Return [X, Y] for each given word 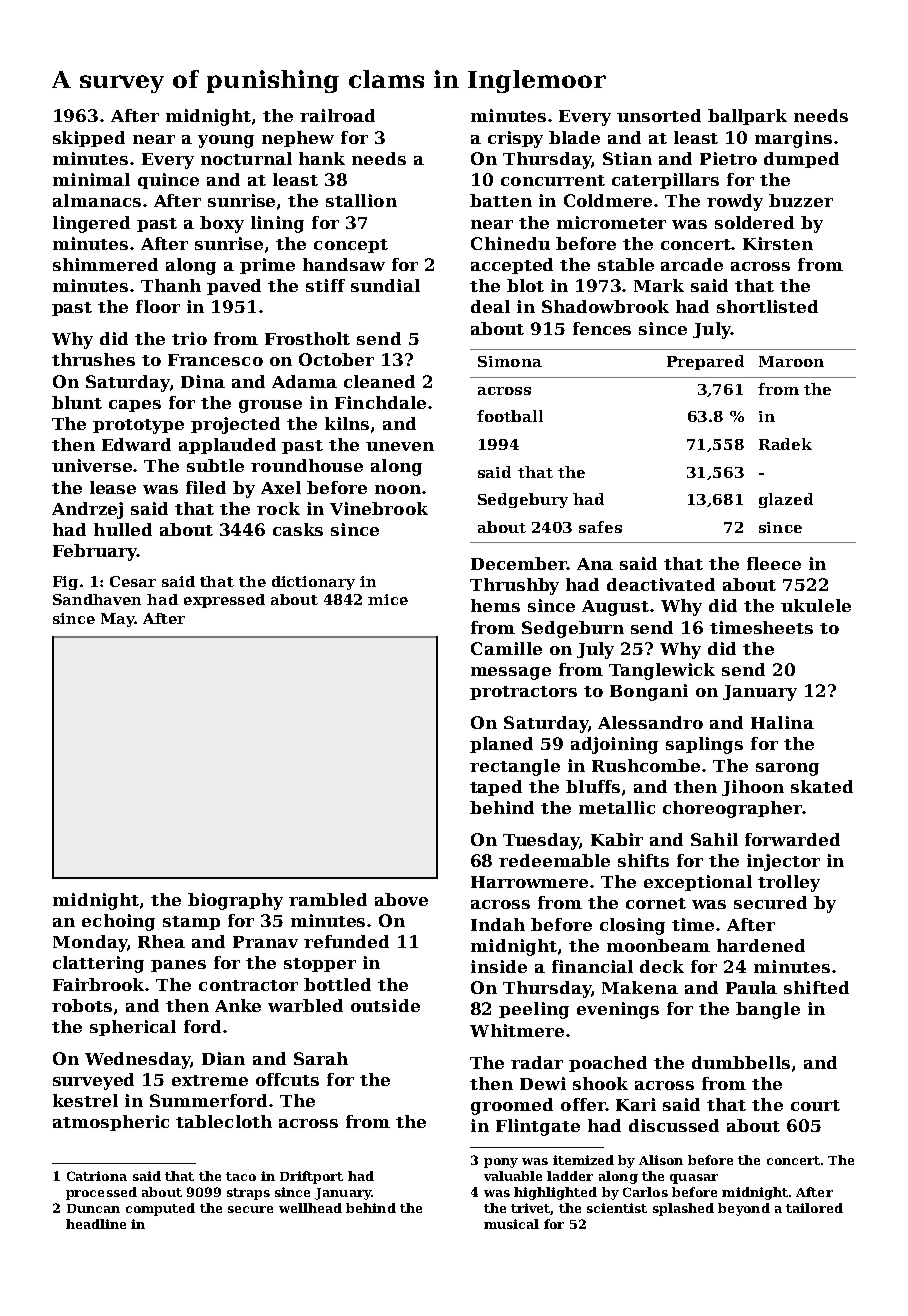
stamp [191, 923]
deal [490, 306]
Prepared [705, 362]
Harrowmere [529, 882]
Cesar [133, 581]
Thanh [171, 285]
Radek [785, 444]
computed [160, 1209]
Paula [751, 987]
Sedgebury [523, 500]
